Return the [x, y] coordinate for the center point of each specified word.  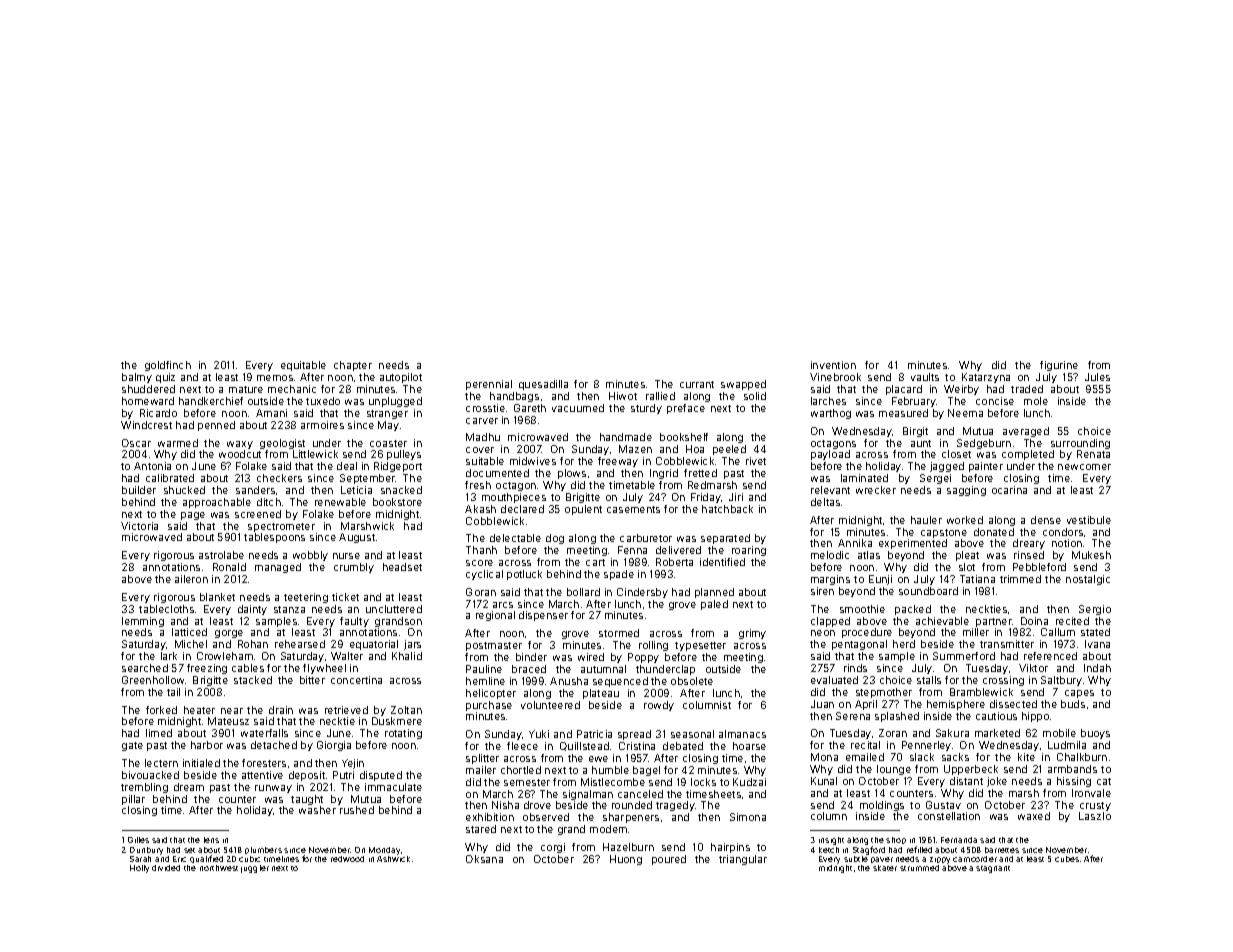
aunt [921, 443]
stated [1095, 632]
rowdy [659, 706]
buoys [1095, 734]
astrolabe [221, 555]
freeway [618, 462]
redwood [347, 859]
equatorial [374, 645]
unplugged [395, 402]
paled [714, 605]
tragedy [675, 806]
